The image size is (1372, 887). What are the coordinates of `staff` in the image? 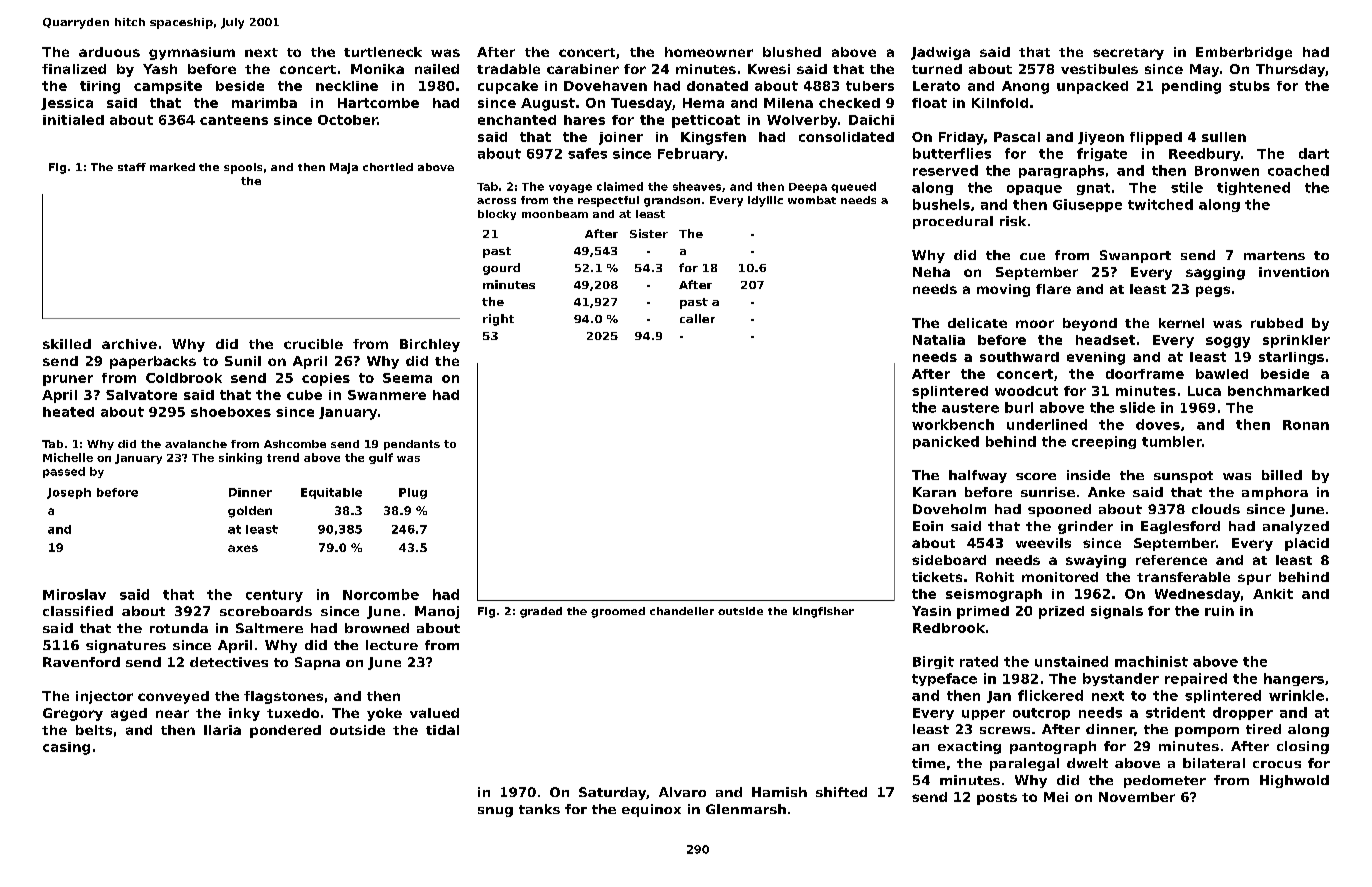 It's located at (132, 167).
